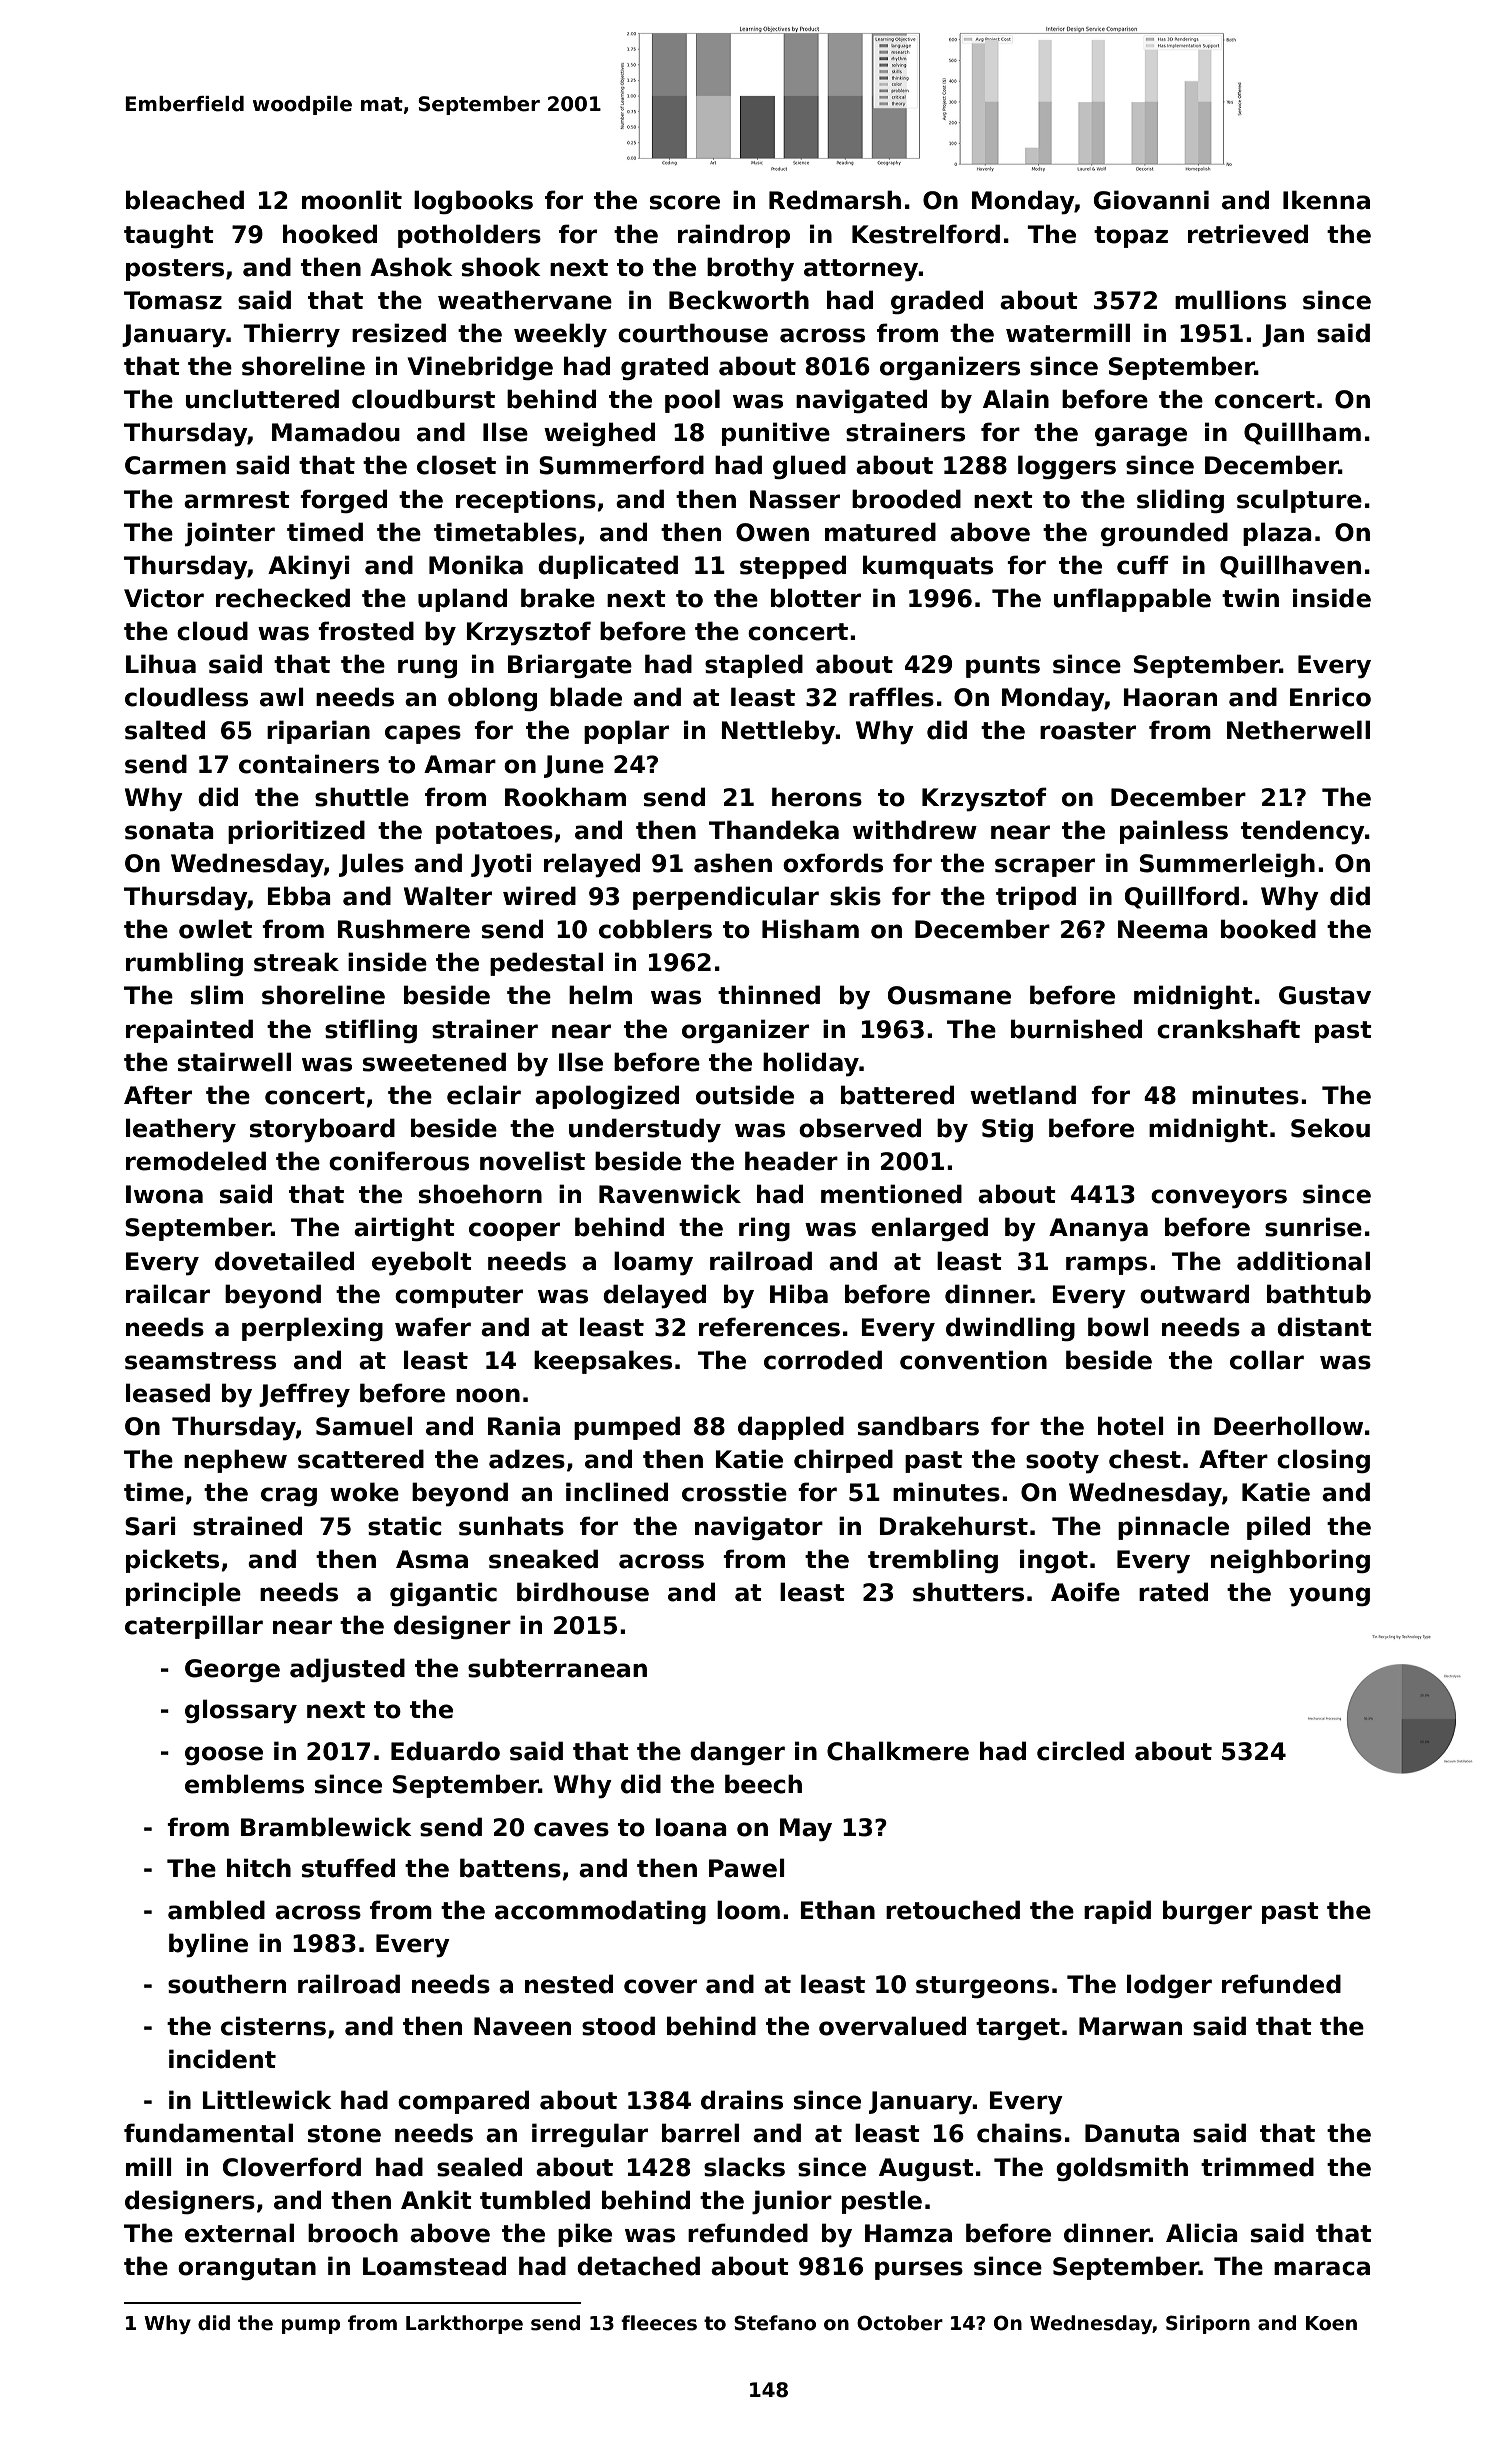 The image size is (1496, 2464). I want to click on Ikenna, so click(1326, 200).
